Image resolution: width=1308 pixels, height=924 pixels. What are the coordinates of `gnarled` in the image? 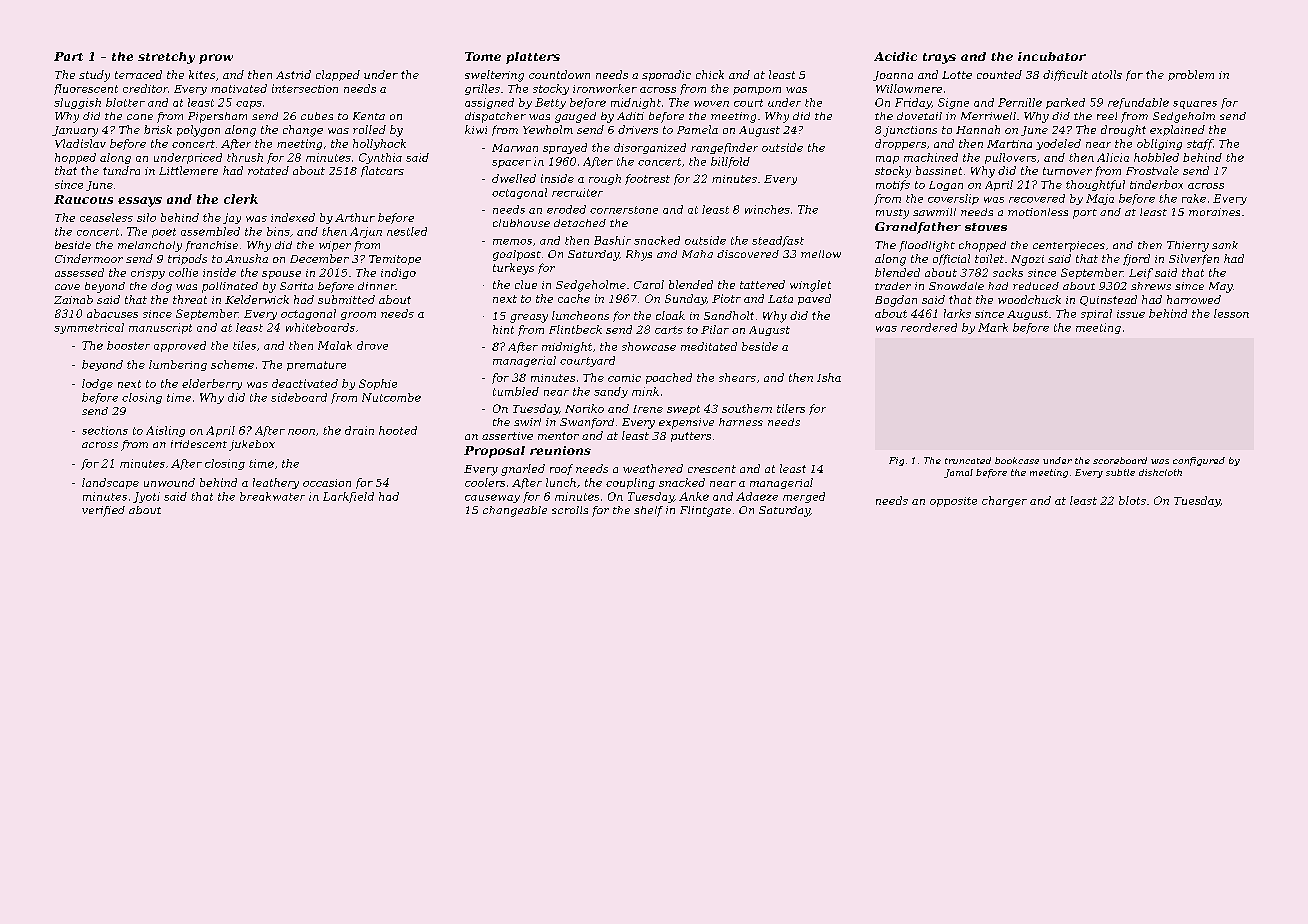 It's located at (523, 470).
